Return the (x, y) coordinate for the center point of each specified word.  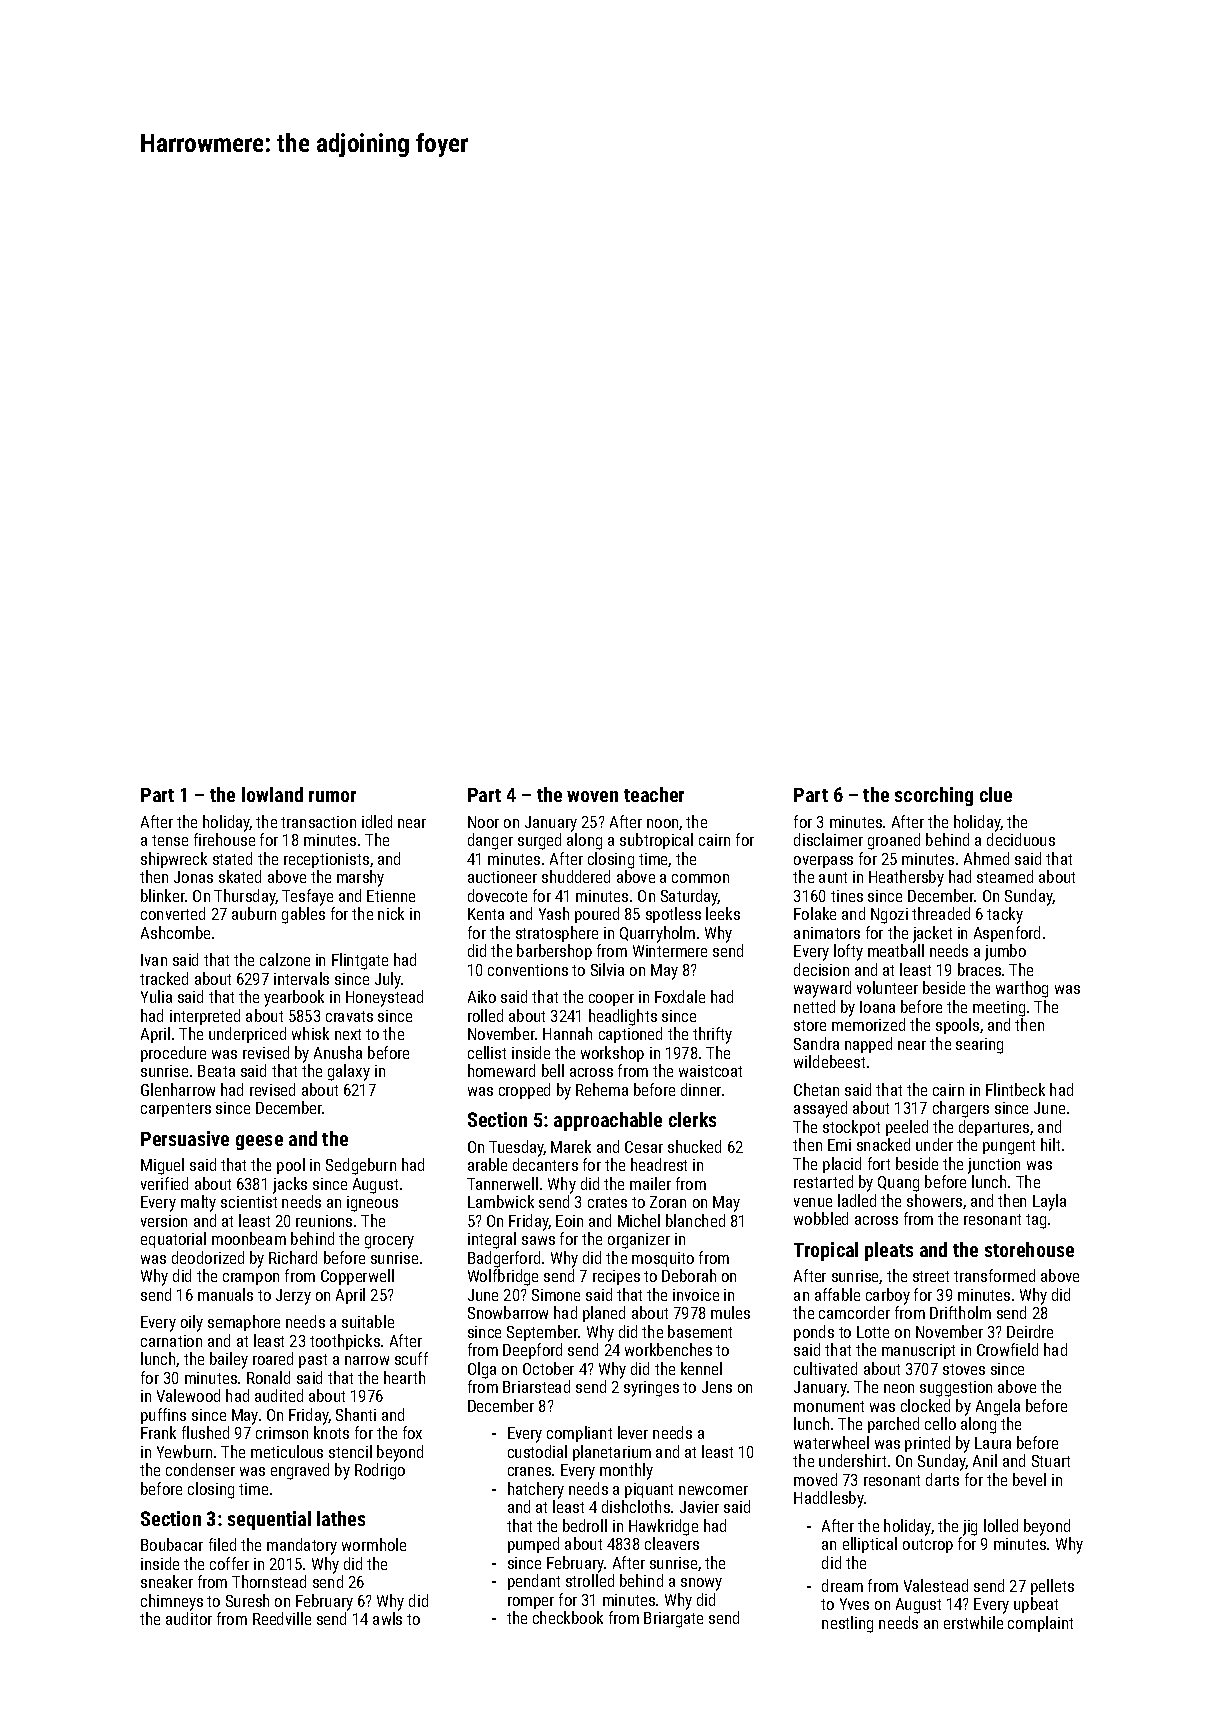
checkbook (568, 1617)
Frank (158, 1432)
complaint (1040, 1624)
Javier (699, 1507)
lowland (272, 794)
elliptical (870, 1545)
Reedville (282, 1618)
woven (592, 796)
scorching (934, 796)
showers (934, 1200)
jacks (290, 1185)
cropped (524, 1091)
